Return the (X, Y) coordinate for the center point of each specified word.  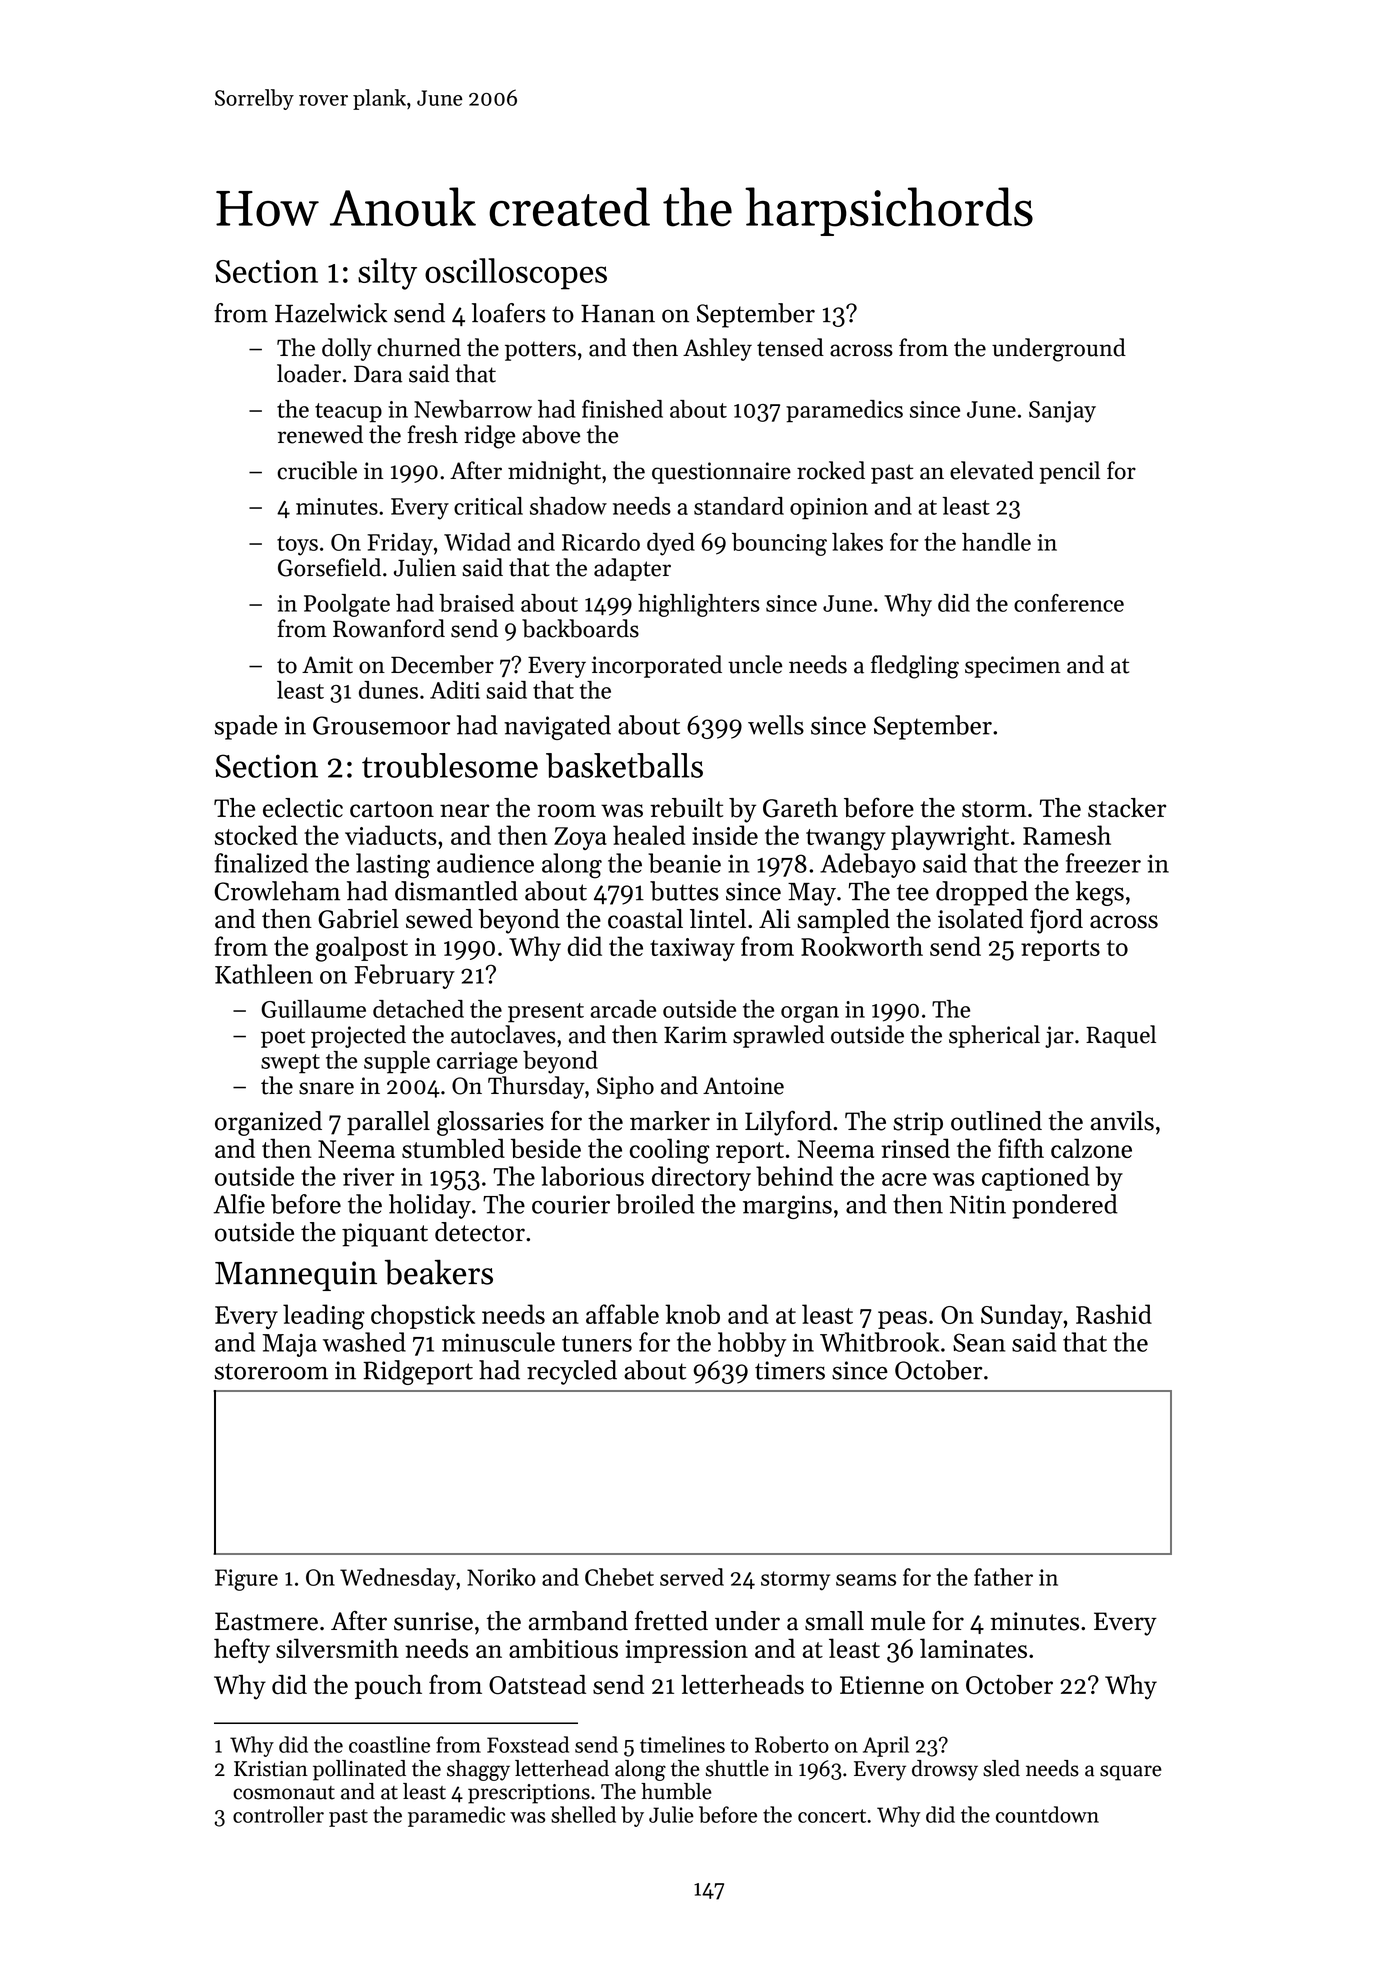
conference (1069, 603)
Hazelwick (331, 313)
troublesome (450, 765)
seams (866, 1580)
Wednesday (398, 1579)
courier (571, 1204)
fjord (1056, 921)
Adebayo (868, 865)
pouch (388, 1687)
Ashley (717, 349)
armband (578, 1621)
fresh (432, 434)
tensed (790, 347)
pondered (1065, 1206)
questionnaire (721, 473)
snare (326, 1088)
